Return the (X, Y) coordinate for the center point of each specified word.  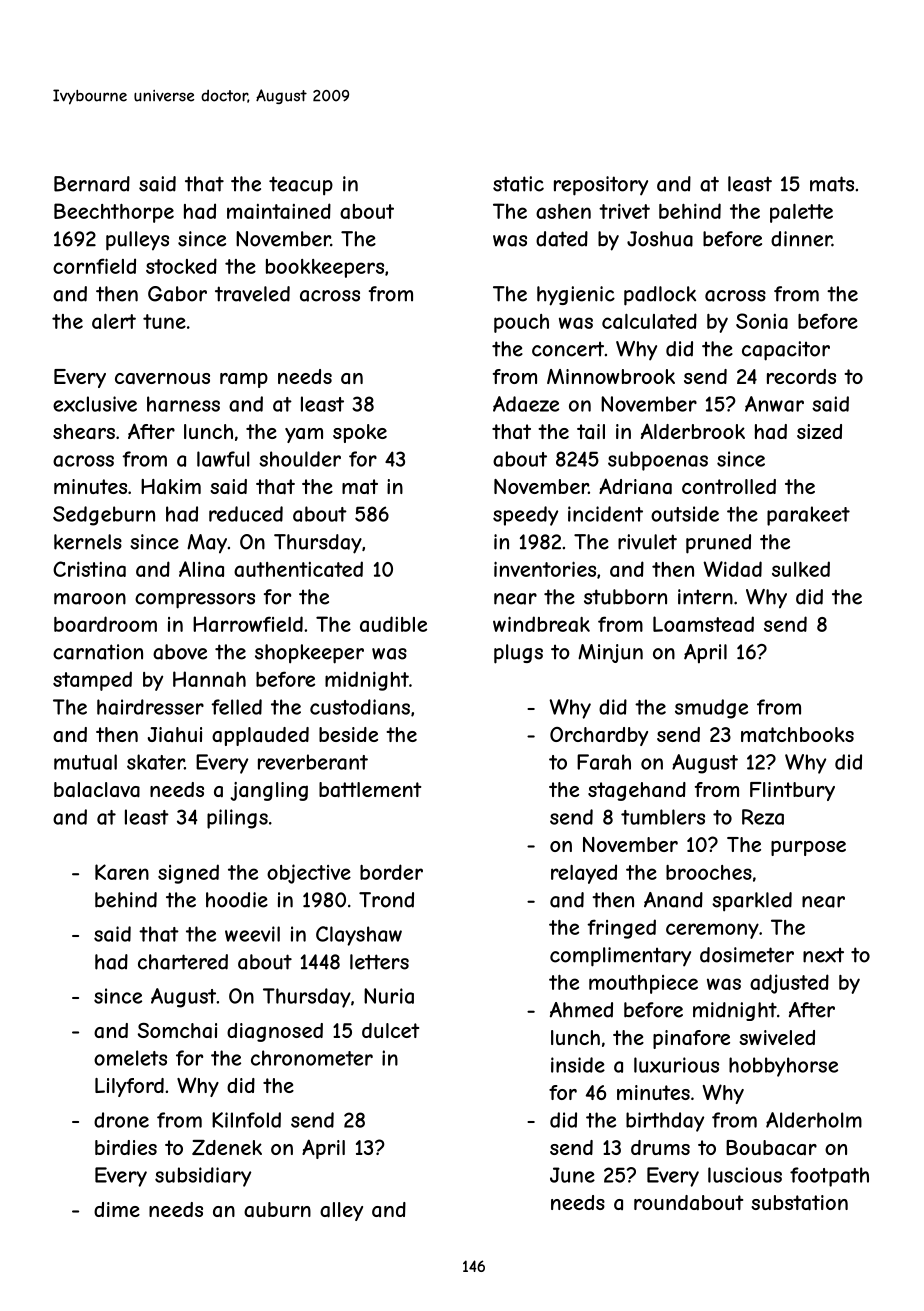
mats (832, 184)
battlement (370, 790)
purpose (808, 848)
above (180, 652)
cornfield (94, 266)
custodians (360, 707)
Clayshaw (359, 936)
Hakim (171, 486)
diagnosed (275, 1032)
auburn (277, 1210)
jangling (269, 791)
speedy (525, 516)
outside (685, 514)
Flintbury (792, 791)
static (518, 184)
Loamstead (703, 624)
